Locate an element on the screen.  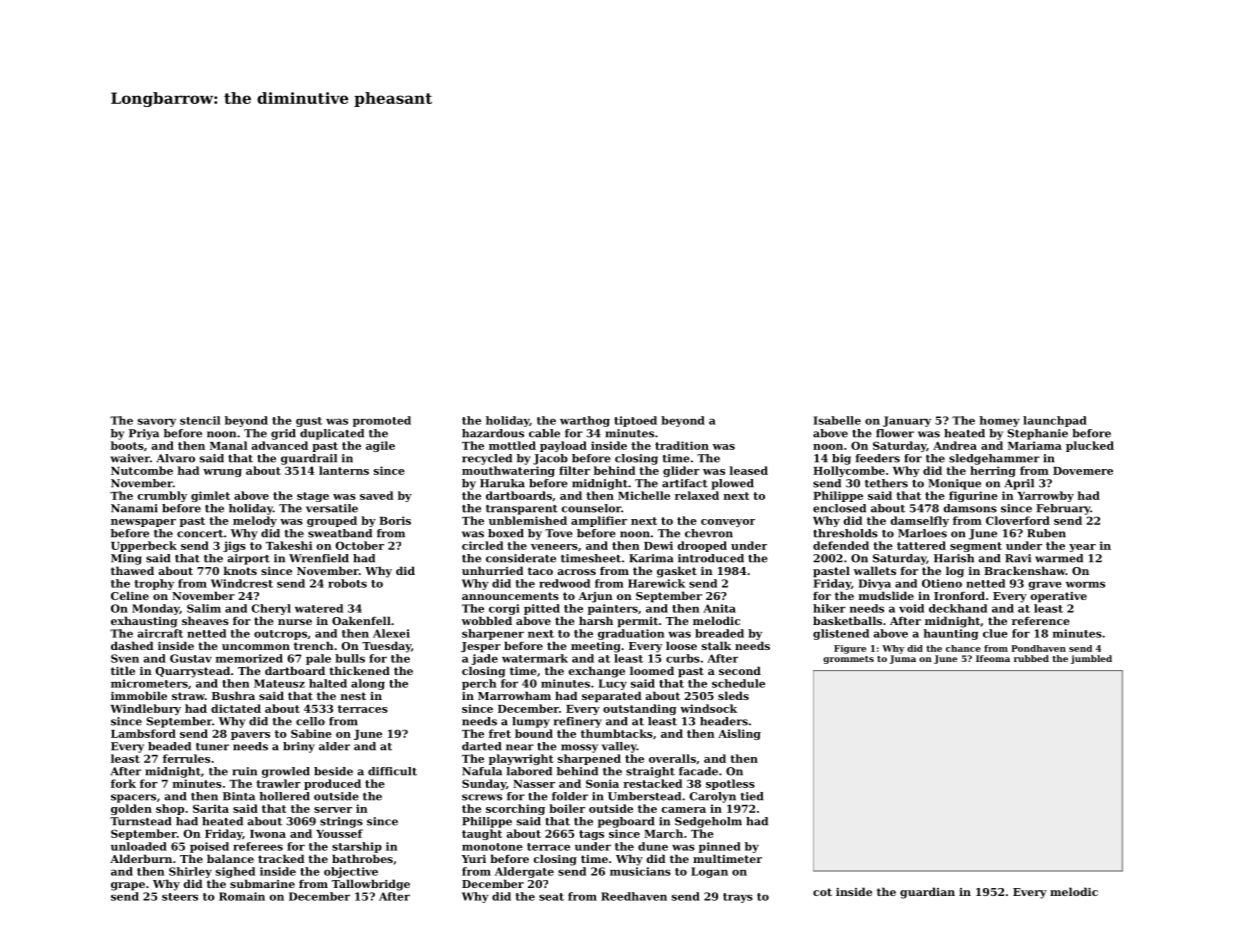
guardian is located at coordinates (927, 893).
